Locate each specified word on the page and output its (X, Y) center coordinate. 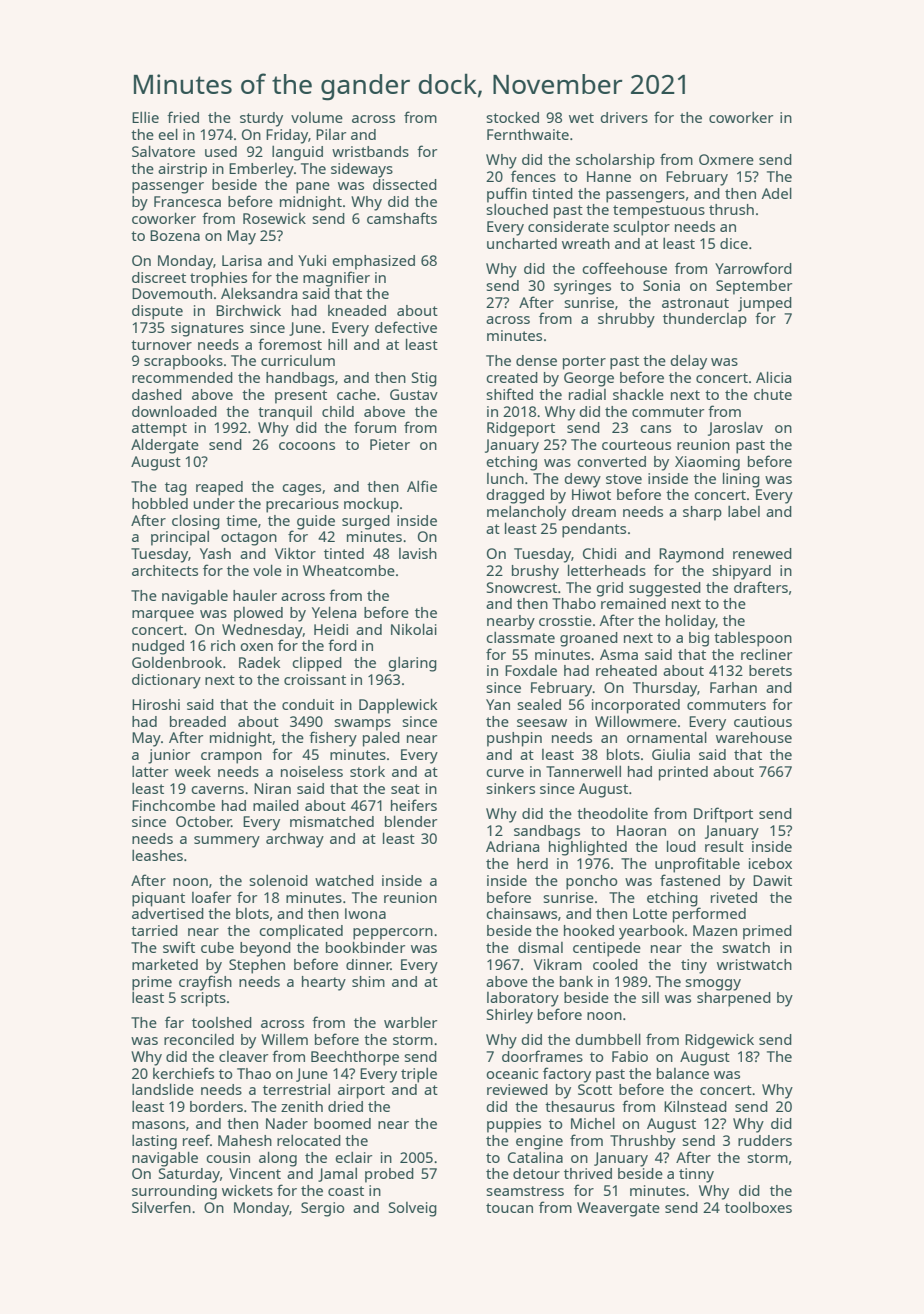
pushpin (514, 739)
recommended (182, 377)
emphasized (373, 262)
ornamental (667, 737)
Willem (284, 1039)
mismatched (332, 821)
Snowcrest (522, 587)
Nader (287, 1123)
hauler (255, 595)
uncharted (522, 243)
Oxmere (726, 159)
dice (734, 243)
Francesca (187, 201)
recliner (766, 654)
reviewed (517, 1089)
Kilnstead (695, 1106)
